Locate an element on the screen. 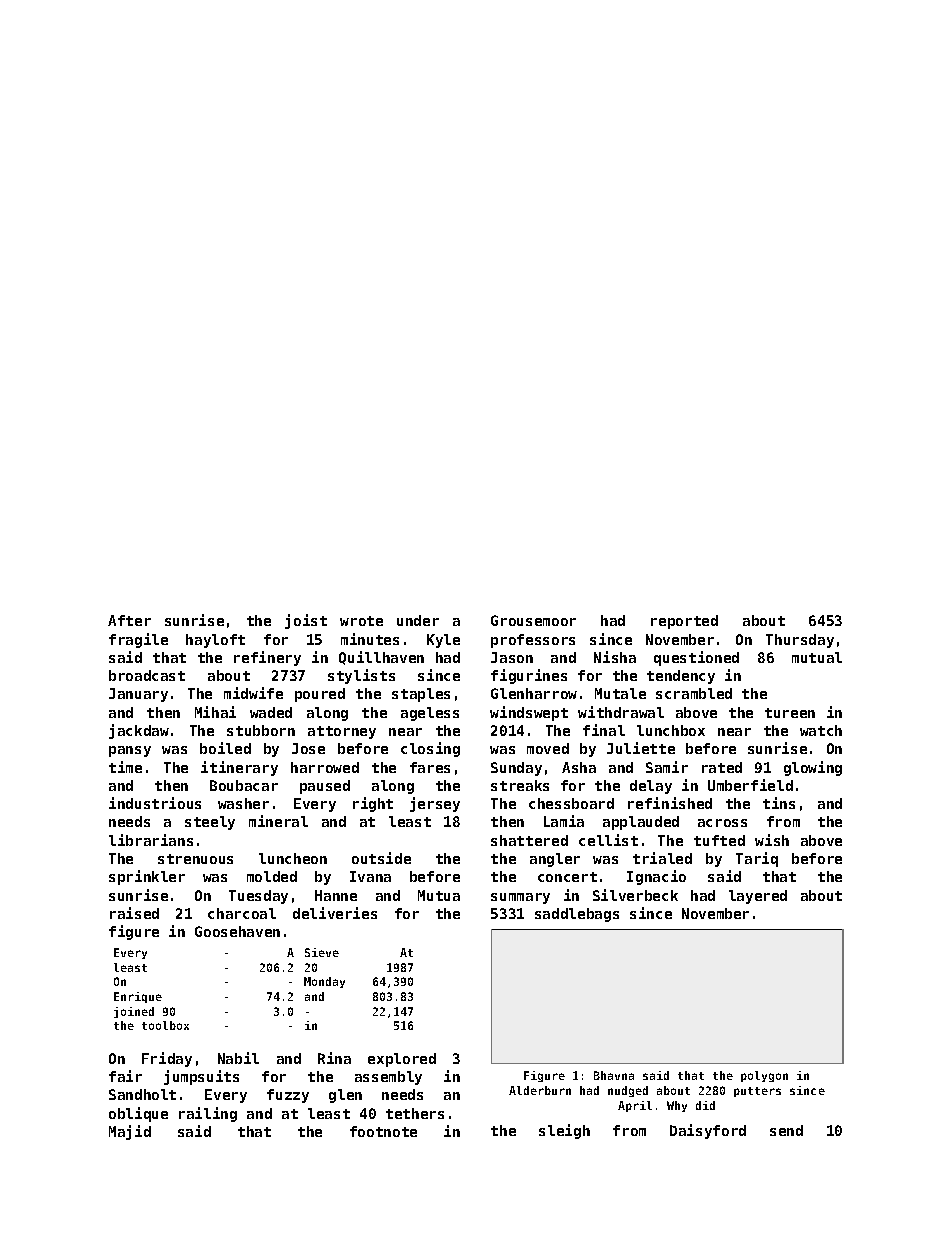 This screenshot has width=952, height=1233. footnote is located at coordinates (383, 1131).
